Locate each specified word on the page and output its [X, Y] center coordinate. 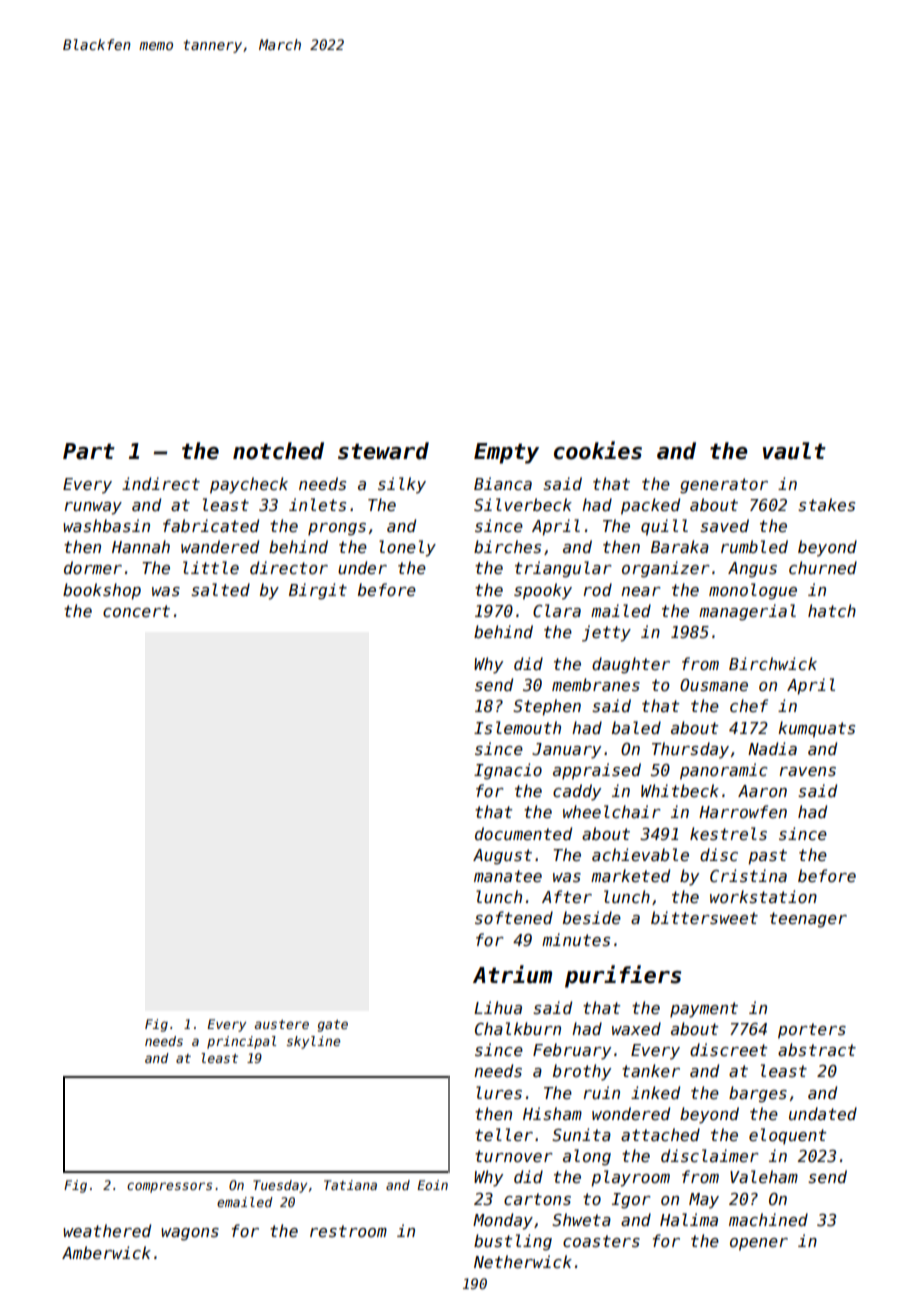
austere [281, 1024]
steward [383, 451]
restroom [348, 1231]
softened [514, 918]
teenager [808, 920]
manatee [508, 876]
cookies [598, 450]
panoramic [724, 771]
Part [89, 451]
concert [136, 611]
